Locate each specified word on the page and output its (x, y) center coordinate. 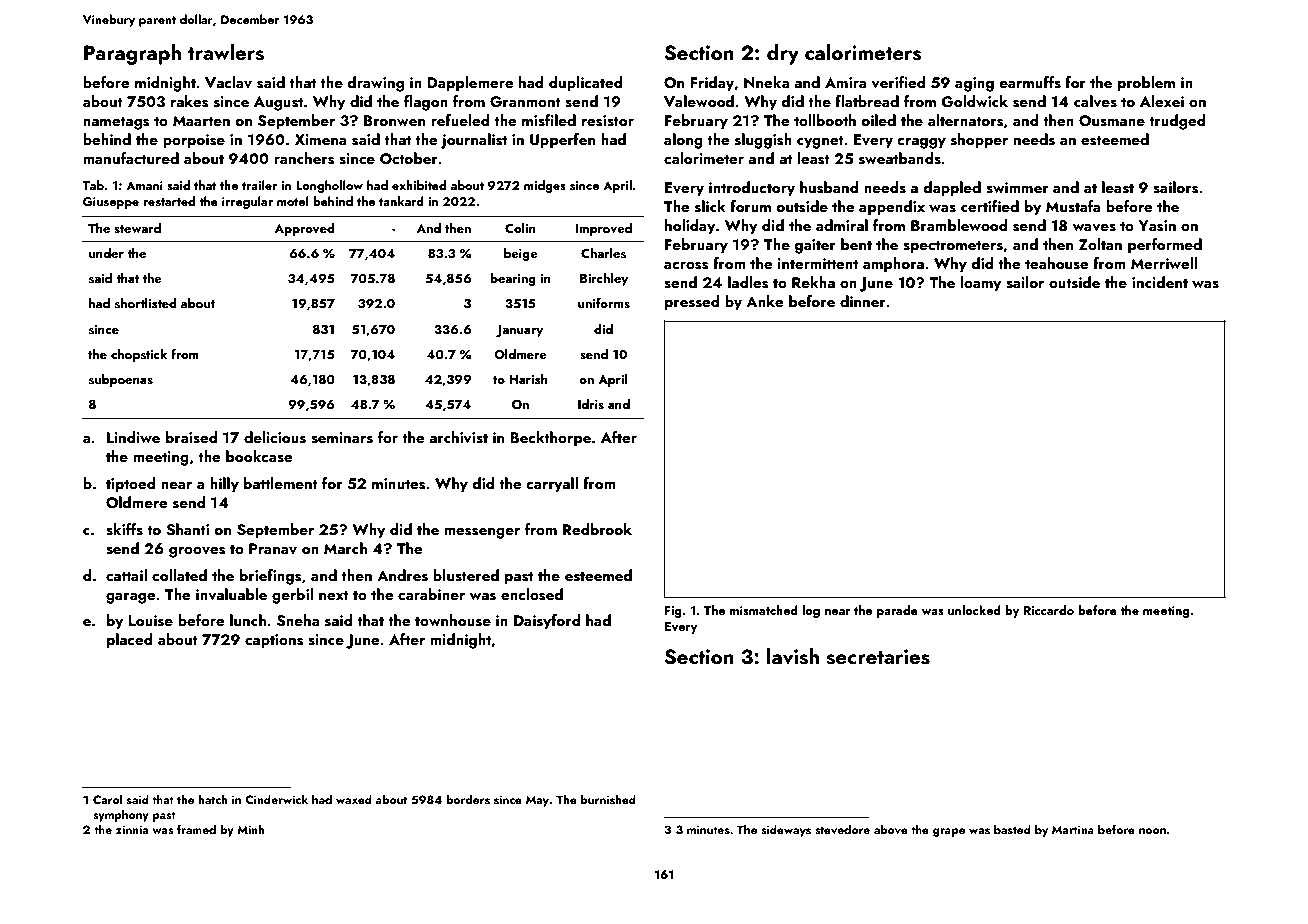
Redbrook (597, 529)
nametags (116, 123)
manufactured (131, 158)
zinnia (132, 829)
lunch (248, 620)
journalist (474, 141)
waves (1094, 228)
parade (897, 611)
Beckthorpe (550, 439)
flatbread (867, 101)
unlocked (974, 610)
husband (829, 187)
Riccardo (1049, 610)
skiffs (124, 529)
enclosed (532, 594)
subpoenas (121, 380)
